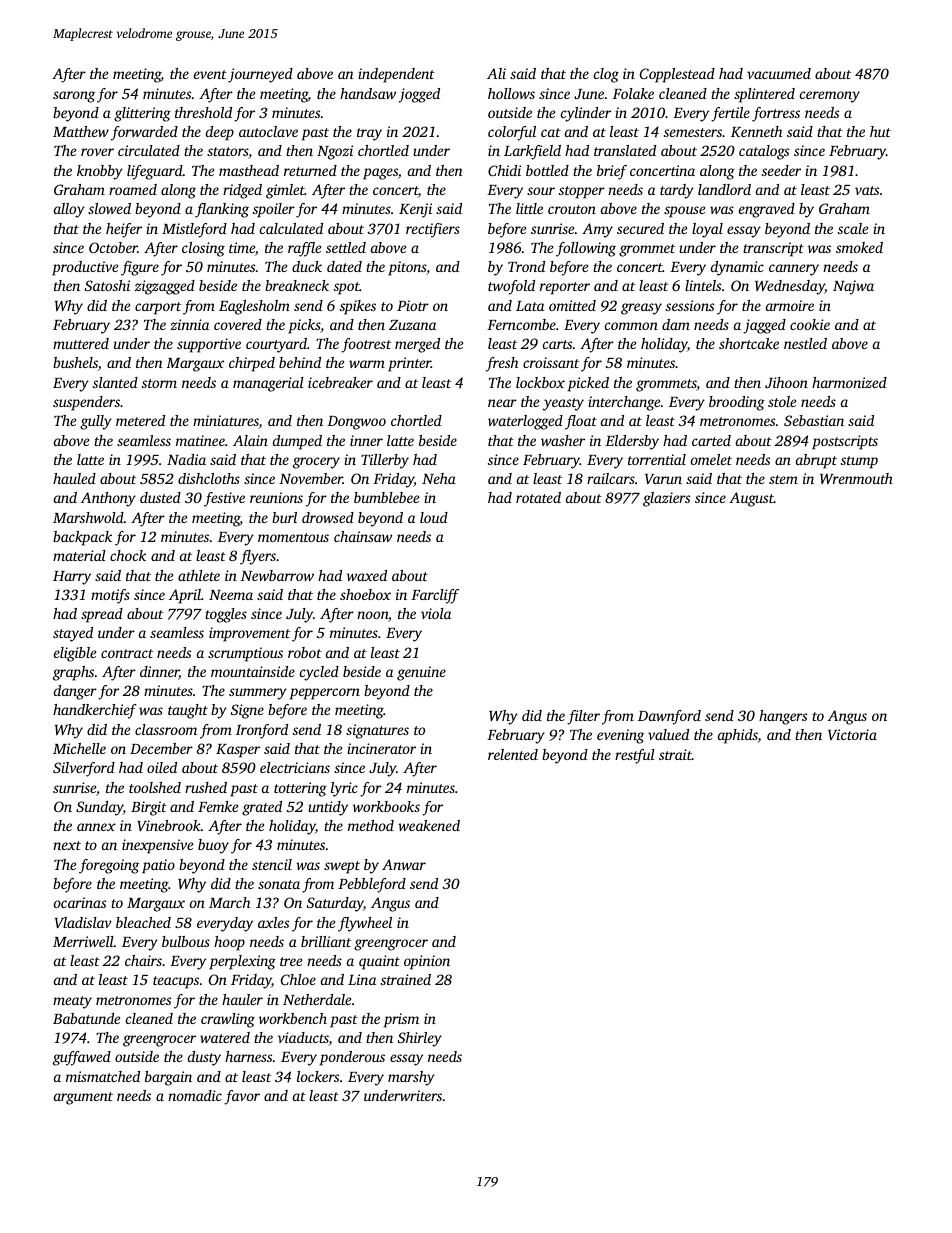 The width and height of the screenshot is (952, 1233). Describe the element at coordinates (411, 1078) in the screenshot. I see `marshy` at that location.
